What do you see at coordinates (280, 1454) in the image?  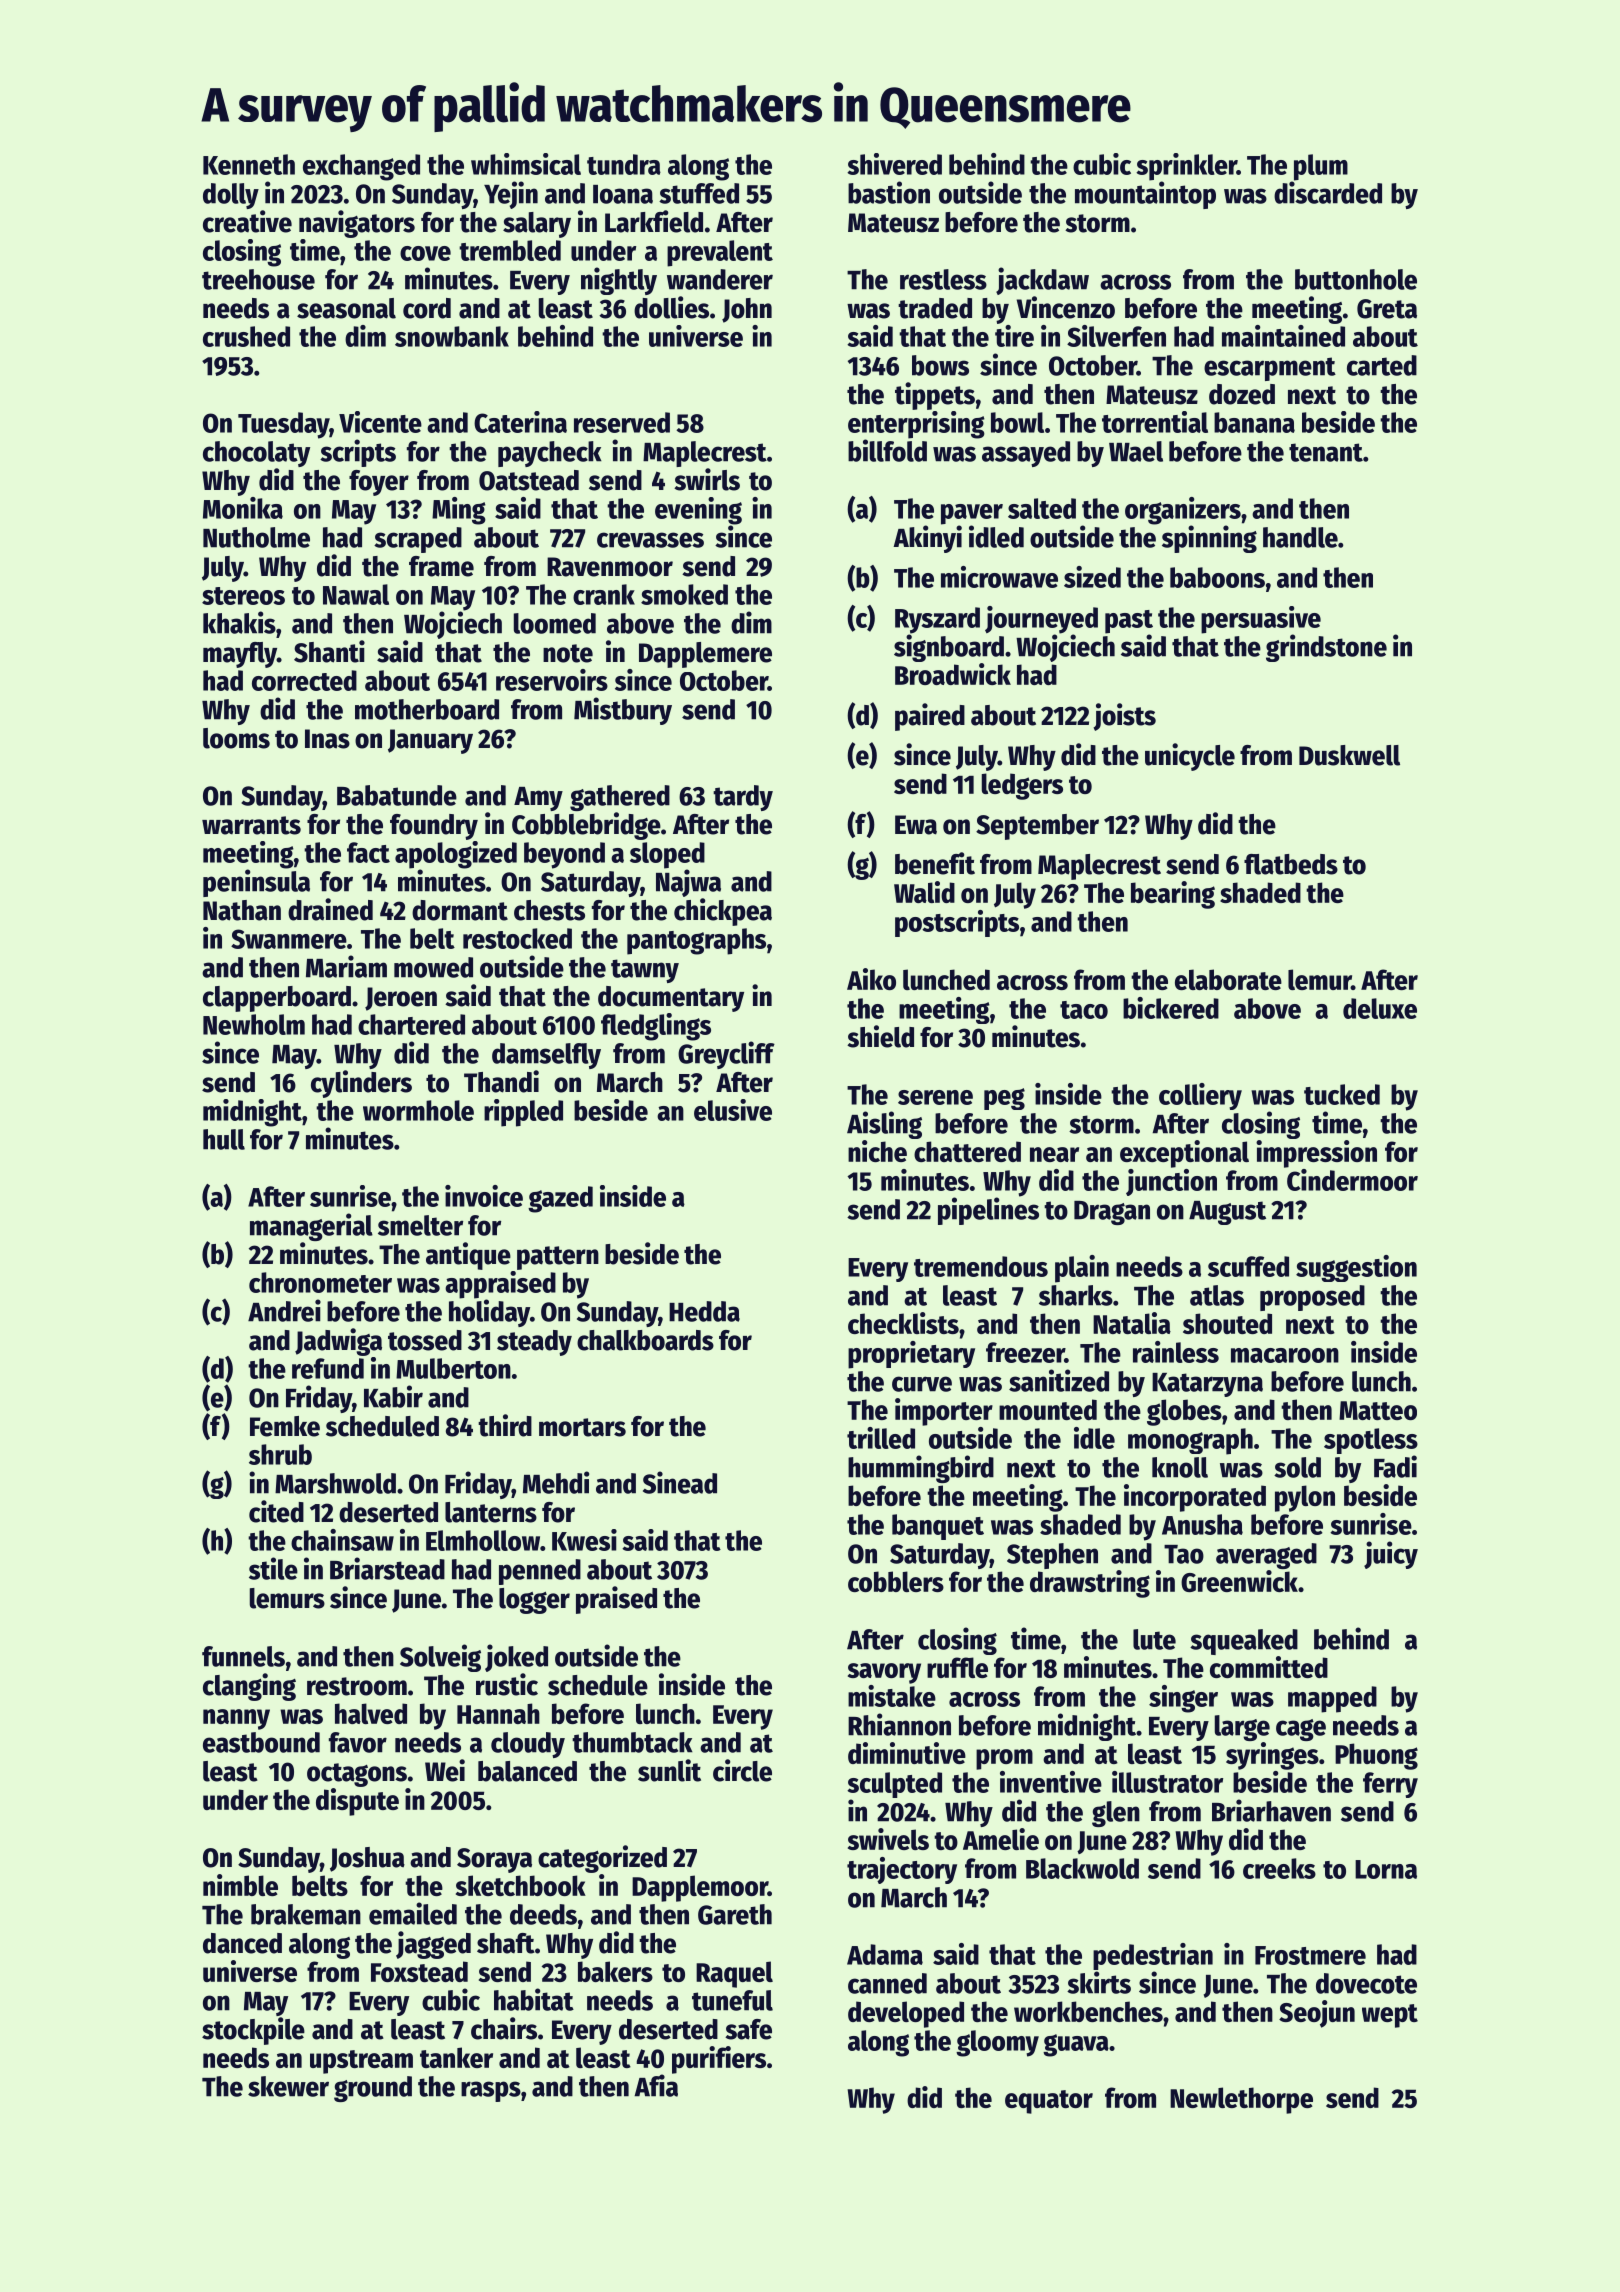 I see `shrub` at bounding box center [280, 1454].
